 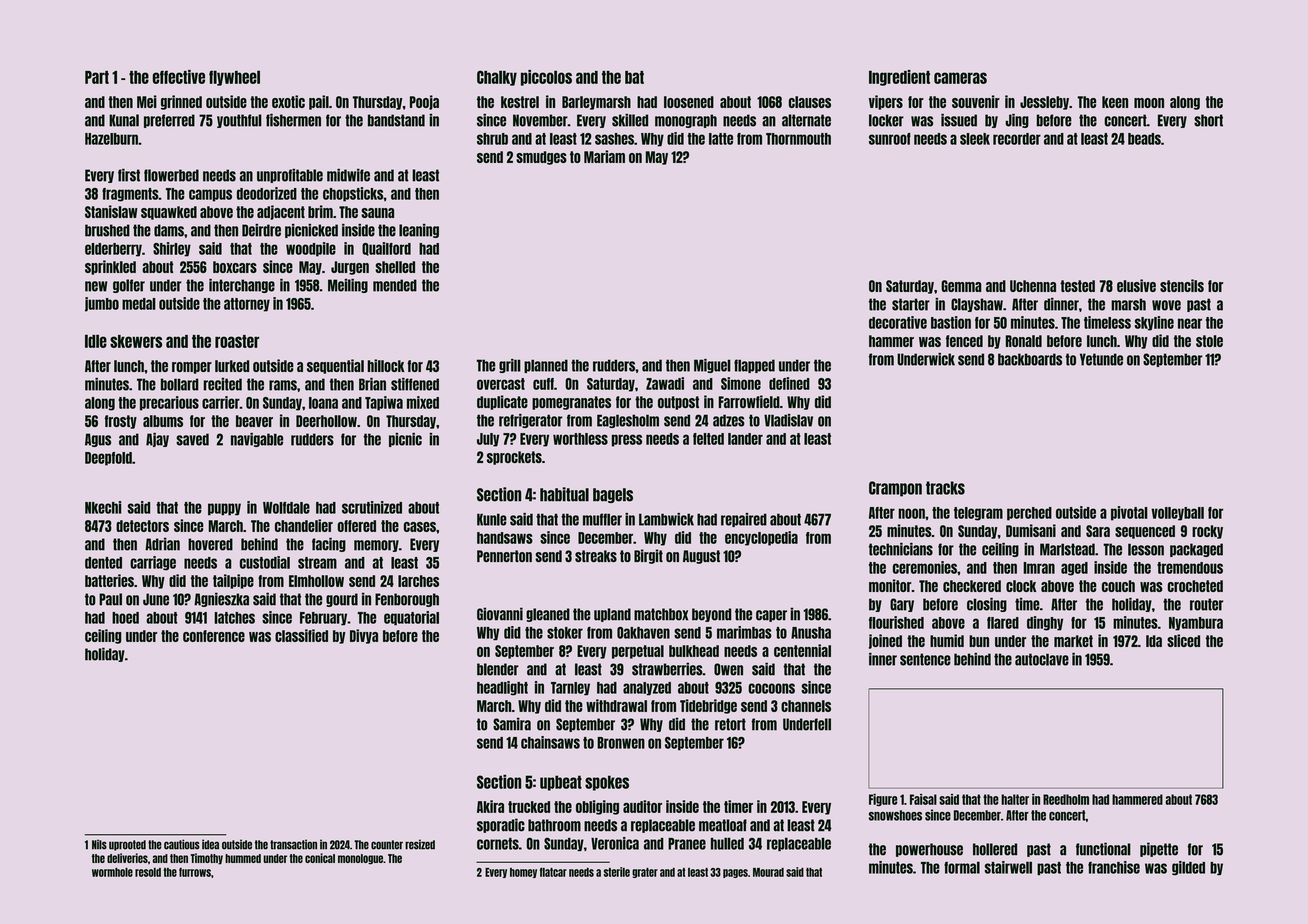 What do you see at coordinates (768, 872) in the screenshot?
I see `Mourad` at bounding box center [768, 872].
